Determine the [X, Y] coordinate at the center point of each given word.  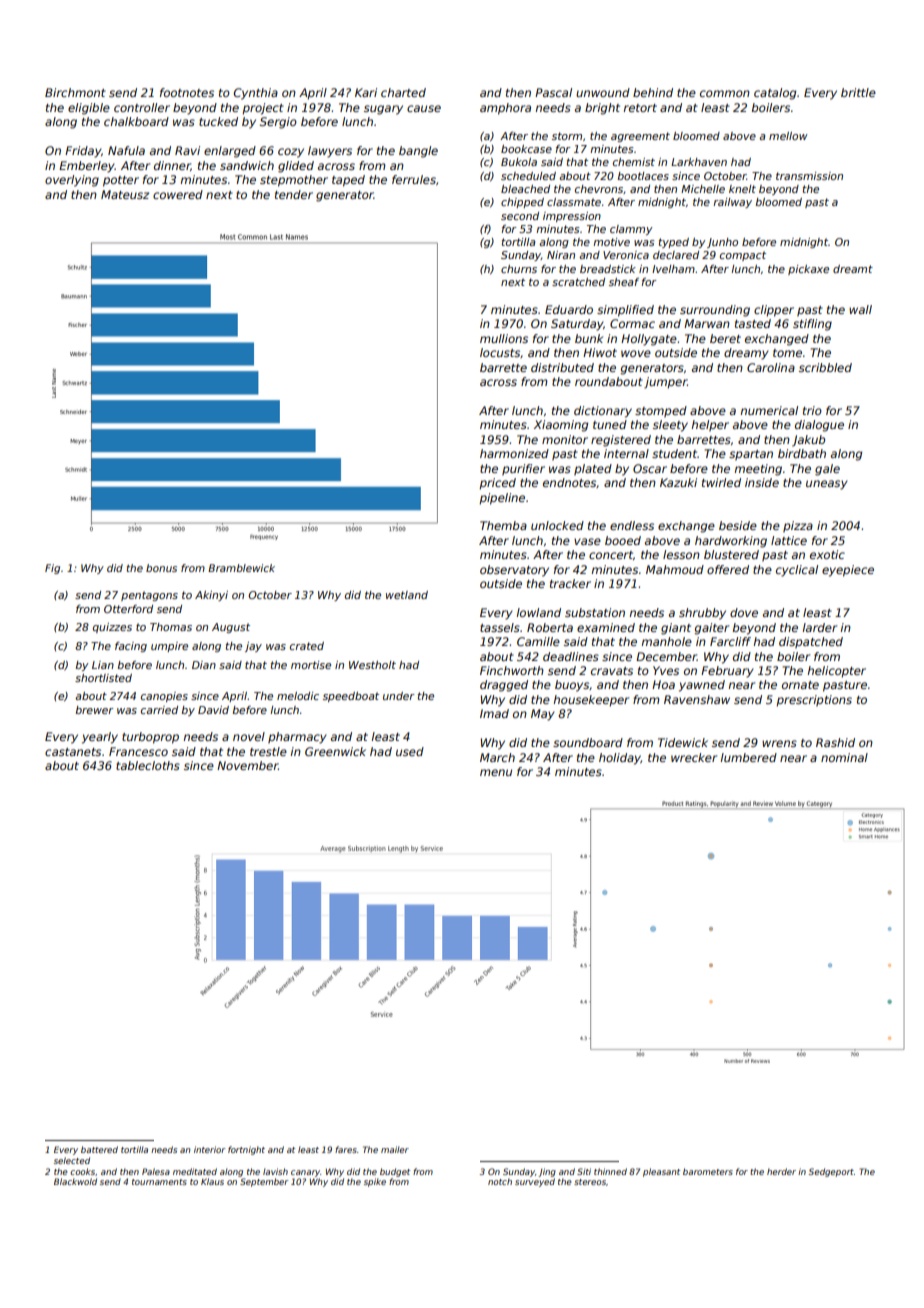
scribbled [825, 367]
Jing [547, 1172]
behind [653, 92]
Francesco [138, 751]
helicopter [836, 672]
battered [99, 1149]
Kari [366, 92]
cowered [178, 194]
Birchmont [75, 92]
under [399, 696]
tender [294, 194]
